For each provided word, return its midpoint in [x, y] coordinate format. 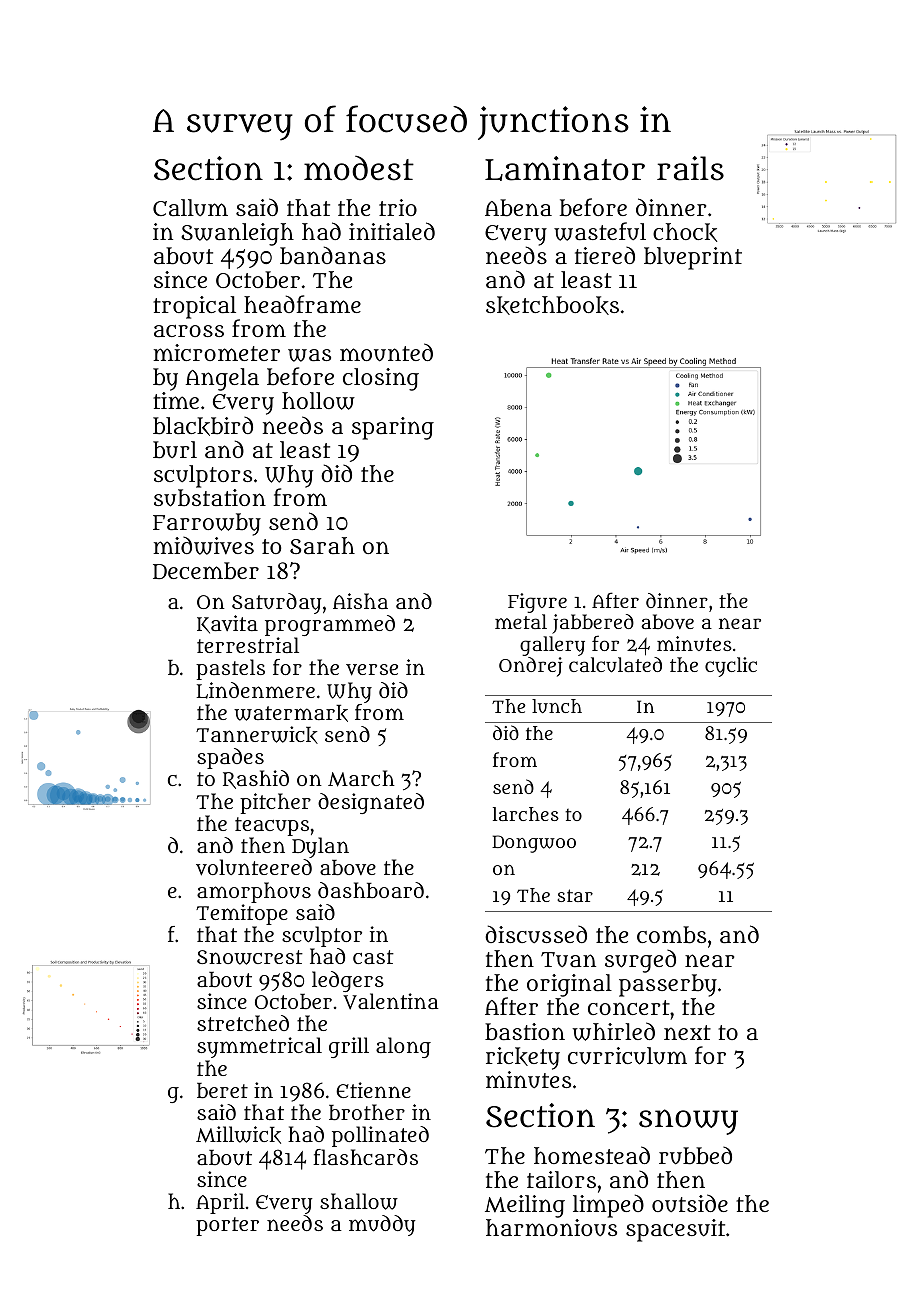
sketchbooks [552, 305]
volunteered [254, 867]
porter [227, 1226]
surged [640, 961]
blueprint [693, 258]
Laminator [565, 168]
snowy [688, 1122]
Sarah [322, 545]
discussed [536, 934]
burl [175, 450]
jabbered [593, 624]
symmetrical [259, 1047]
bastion [525, 1032]
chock [685, 232]
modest [359, 168]
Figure [537, 603]
